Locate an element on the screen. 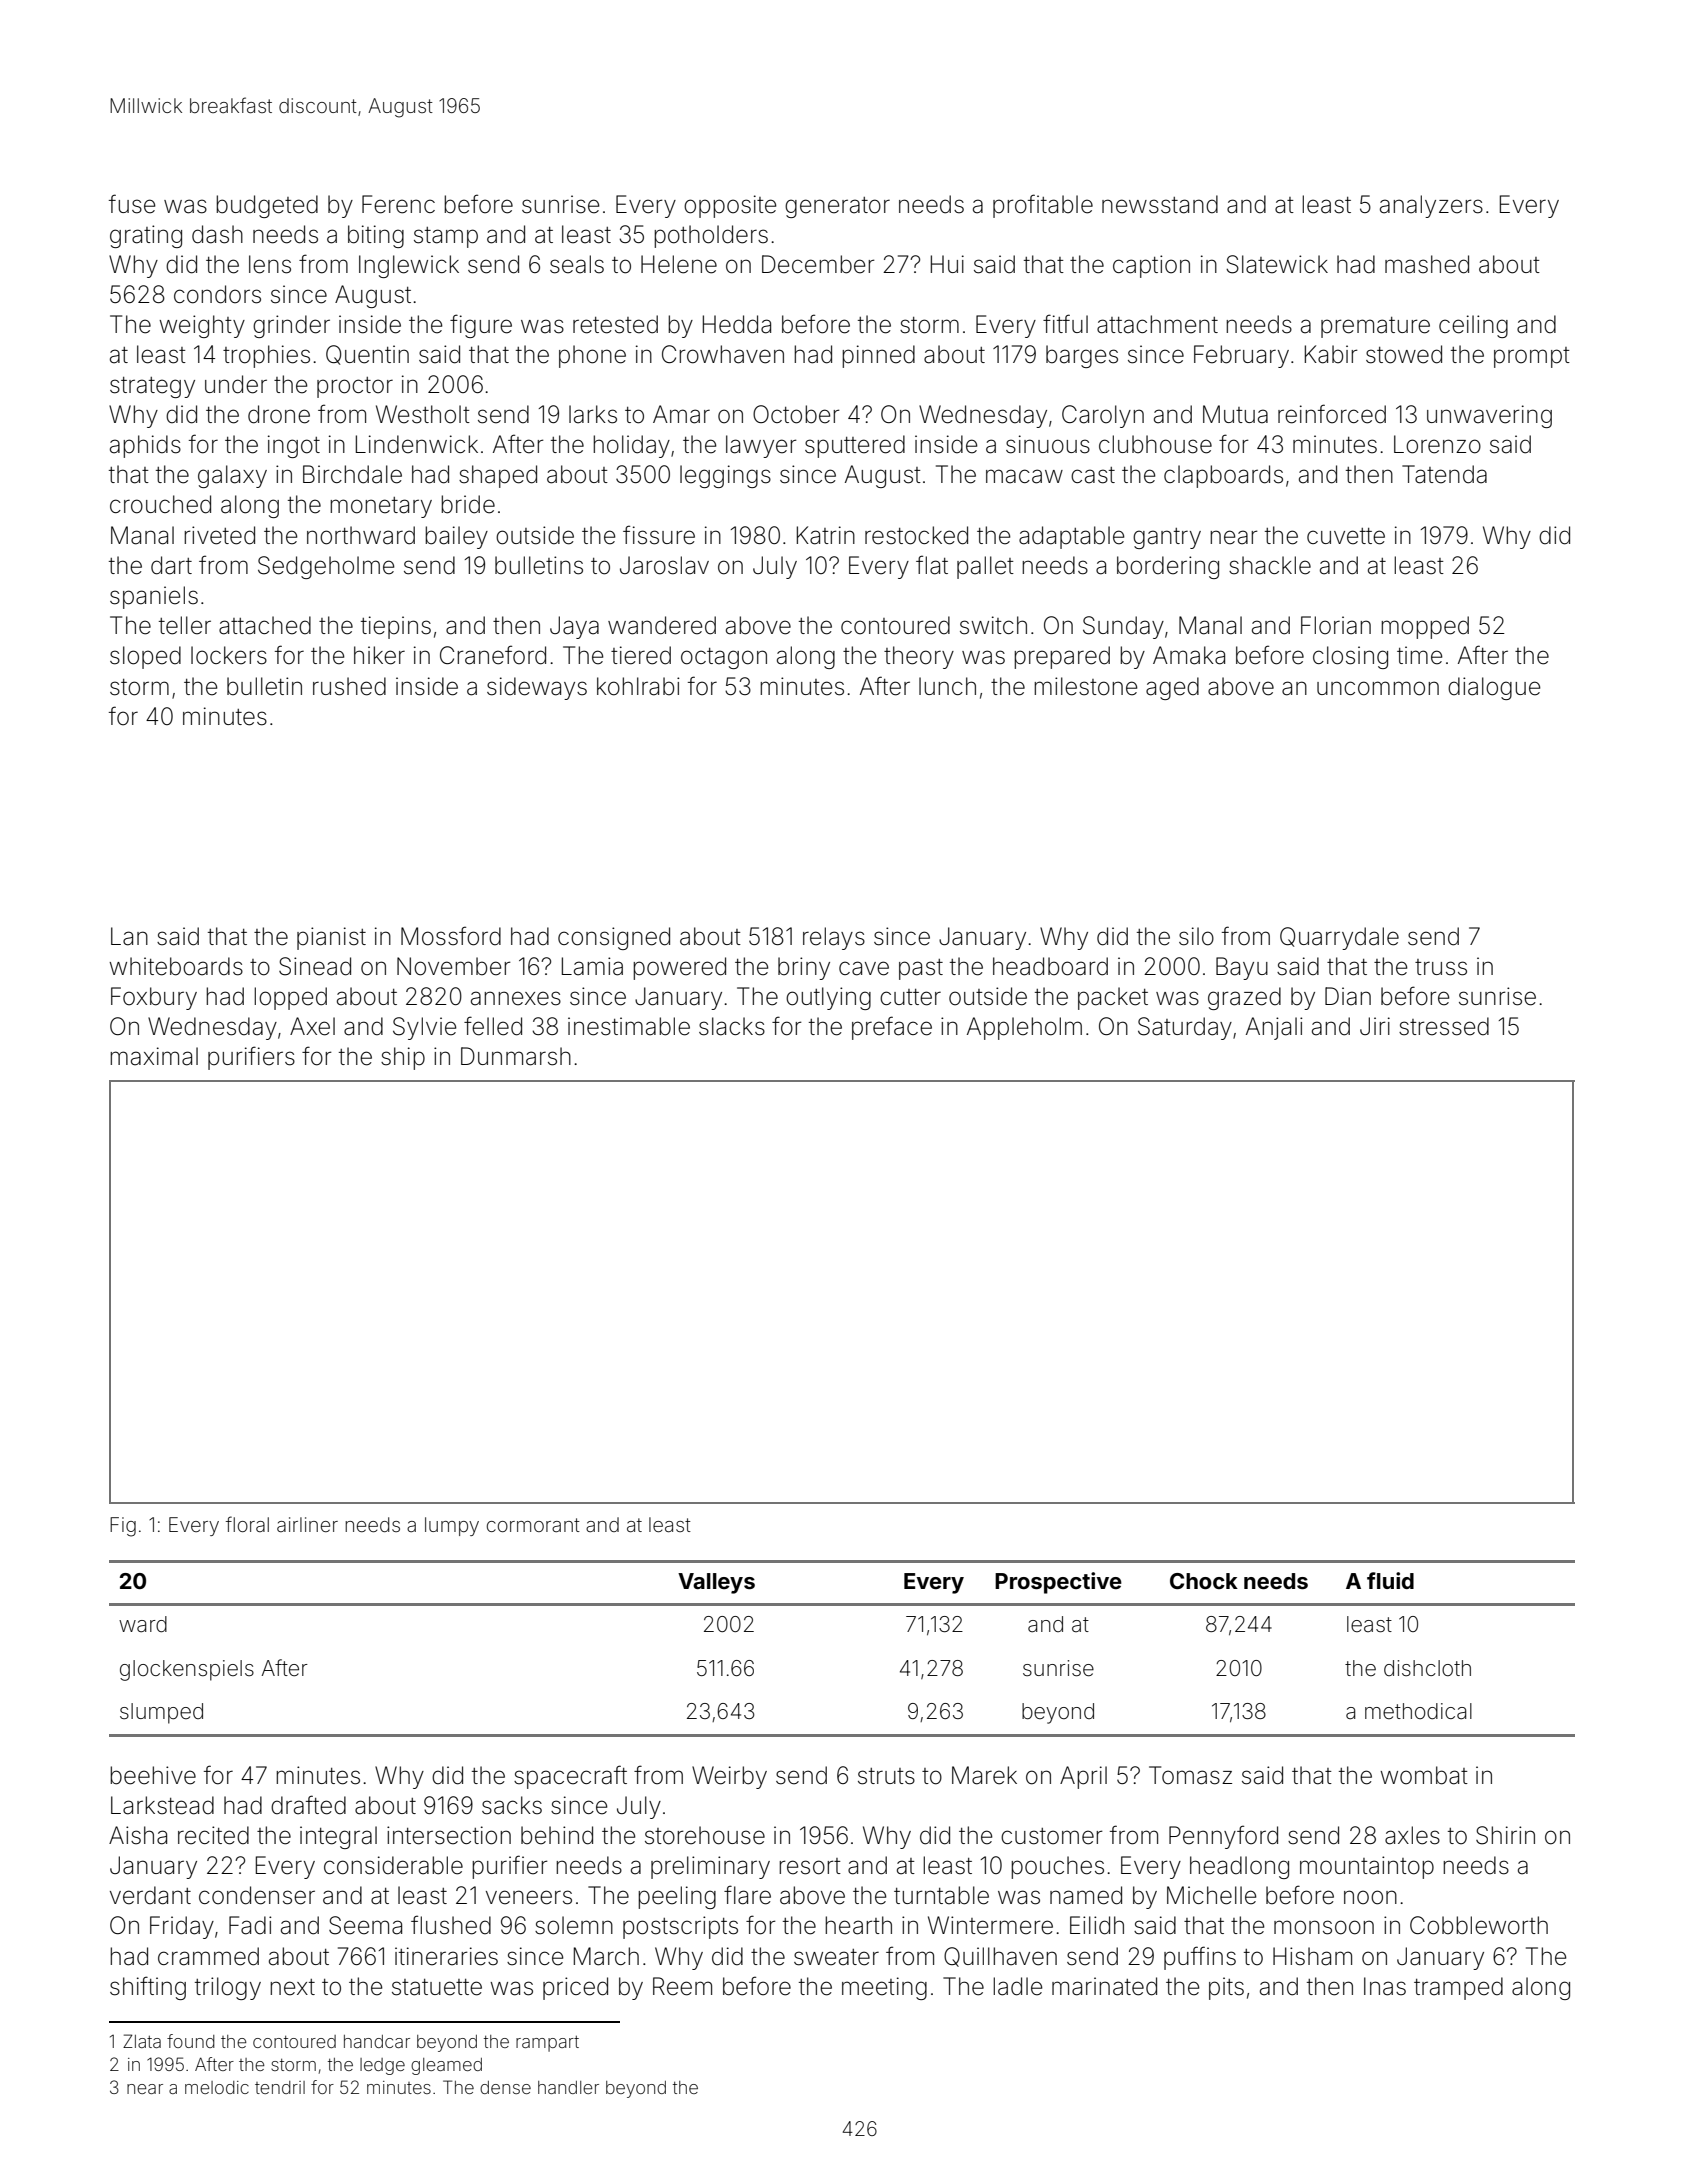 This screenshot has width=1683, height=2178. November is located at coordinates (454, 966).
